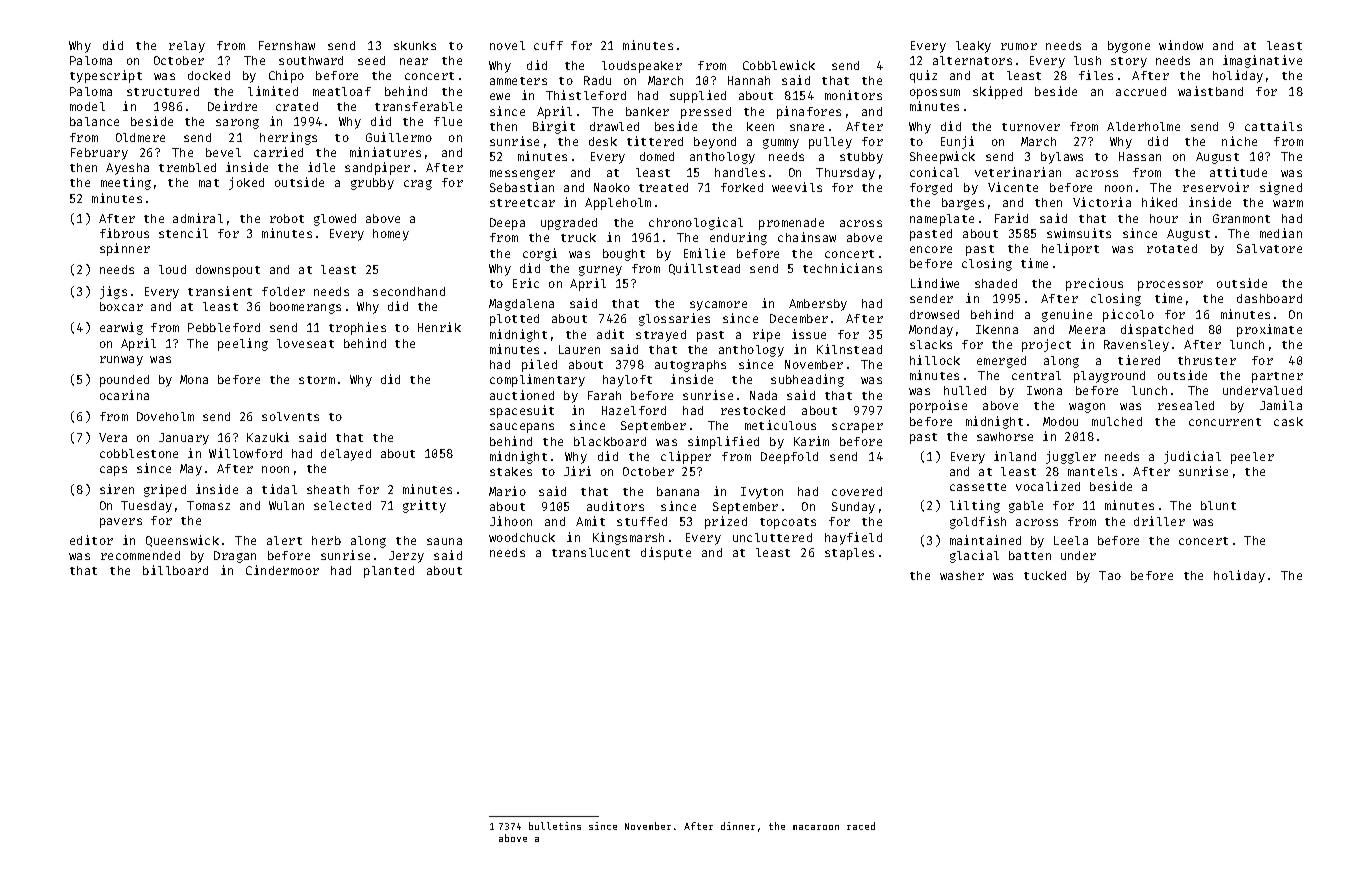 The height and width of the screenshot is (887, 1372). Describe the element at coordinates (1110, 575) in the screenshot. I see `Tao` at that location.
